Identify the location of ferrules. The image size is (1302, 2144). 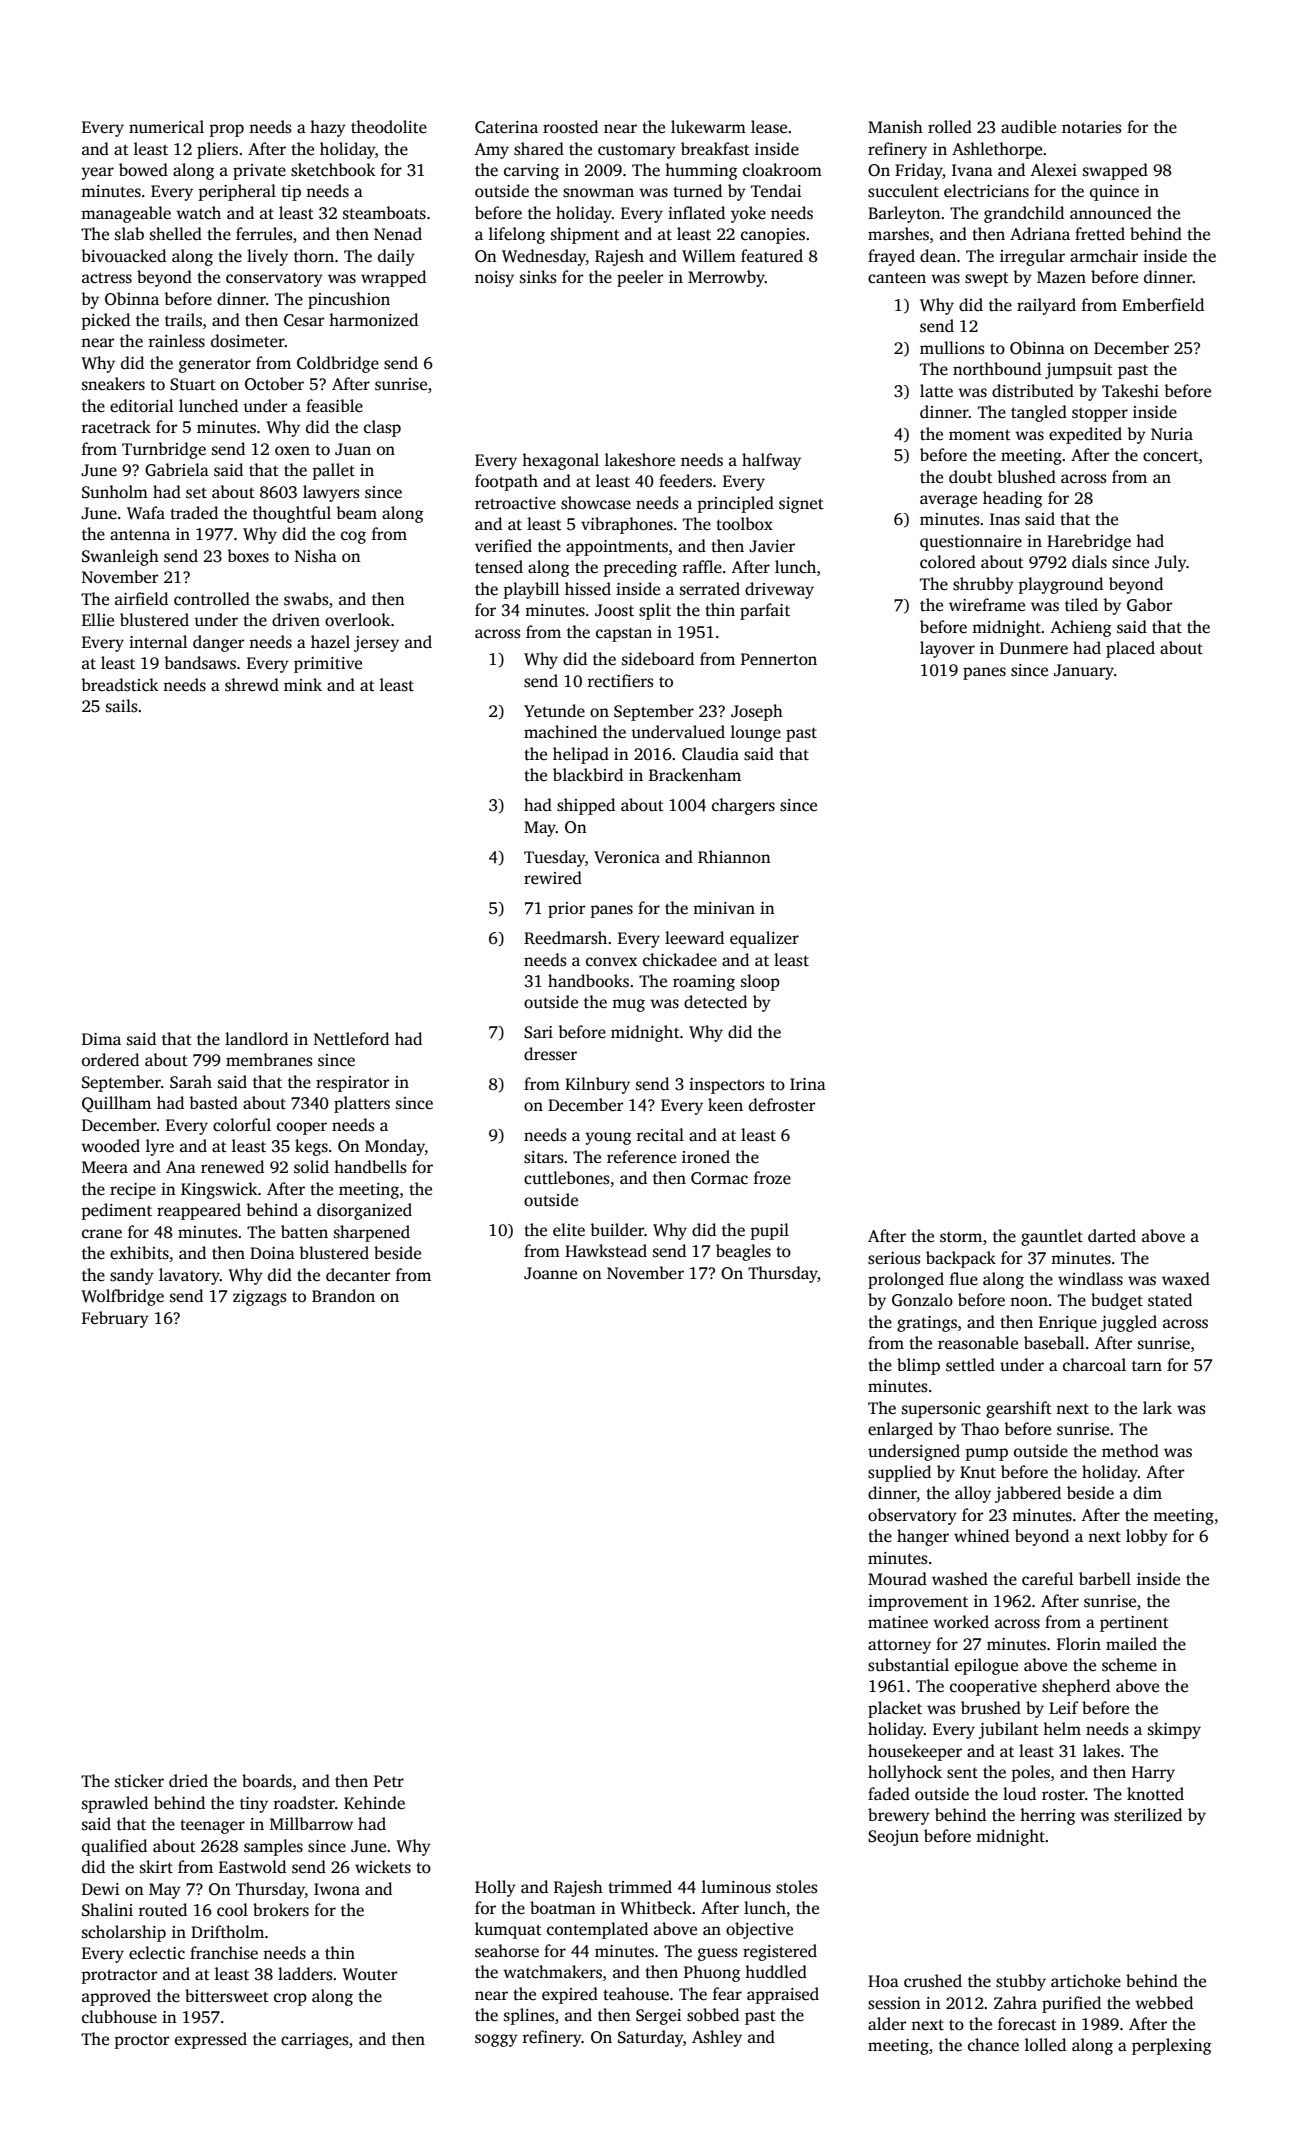
(264, 234).
